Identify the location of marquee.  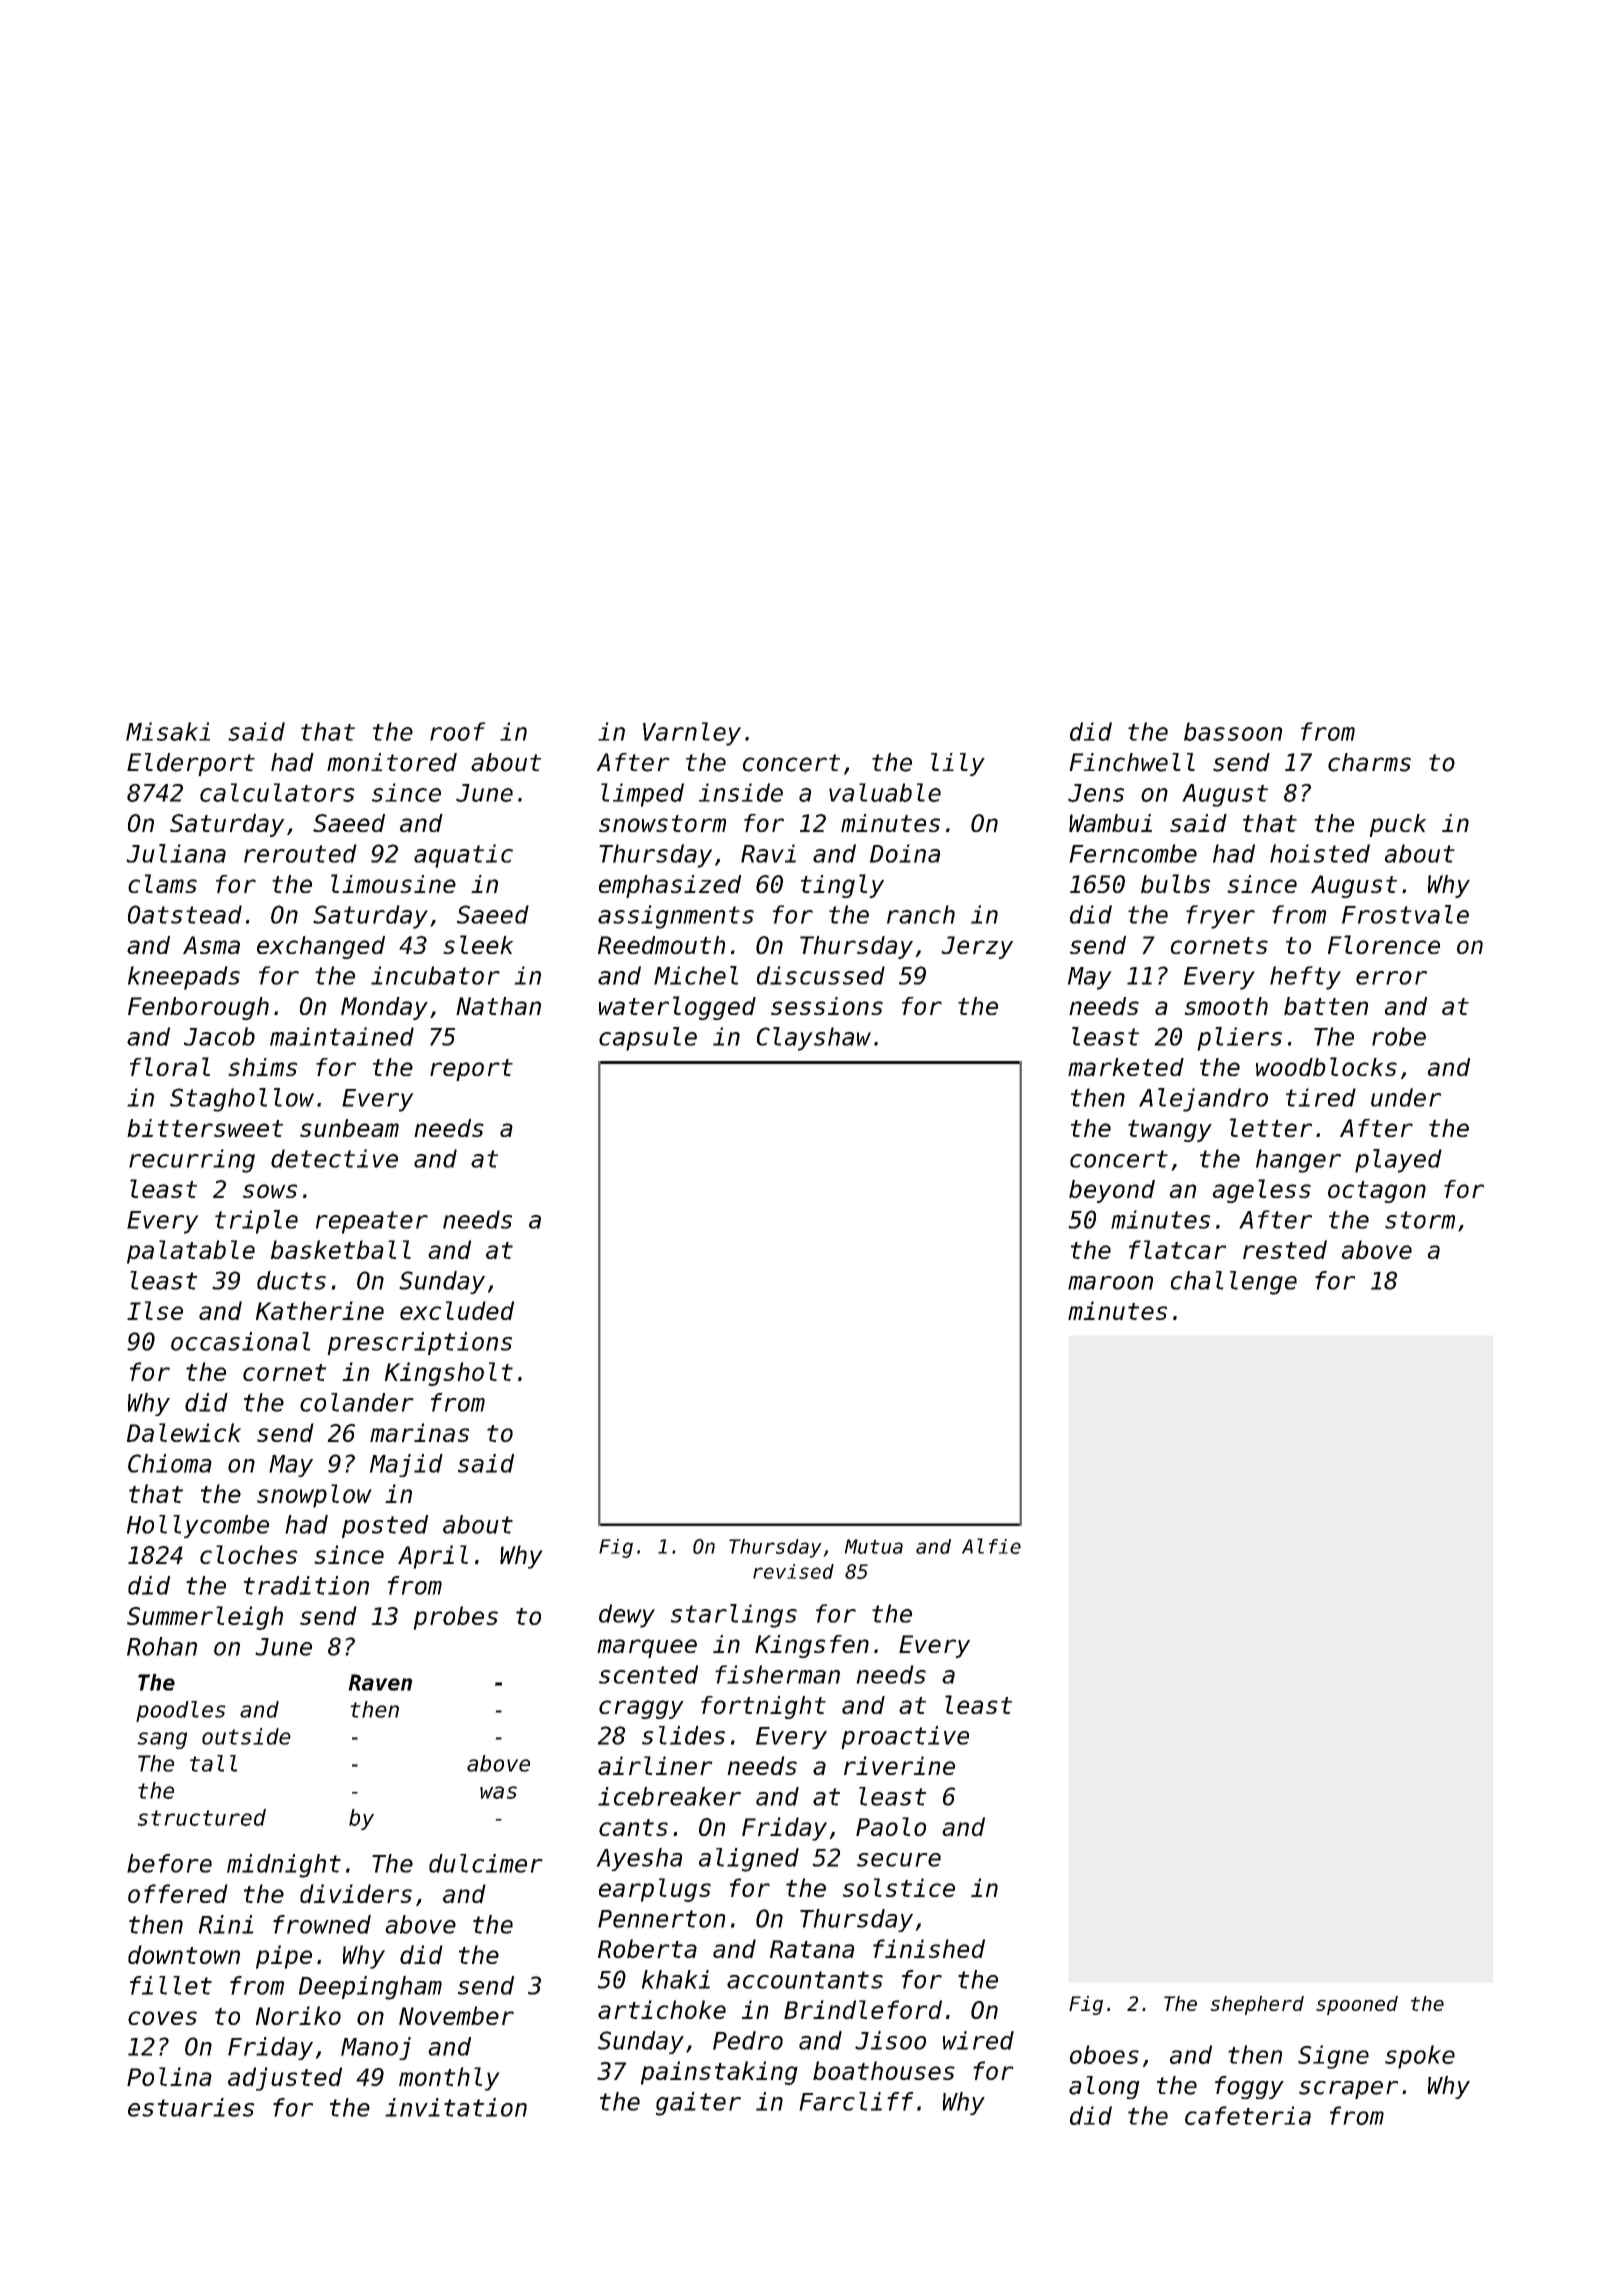
(647, 1648).
